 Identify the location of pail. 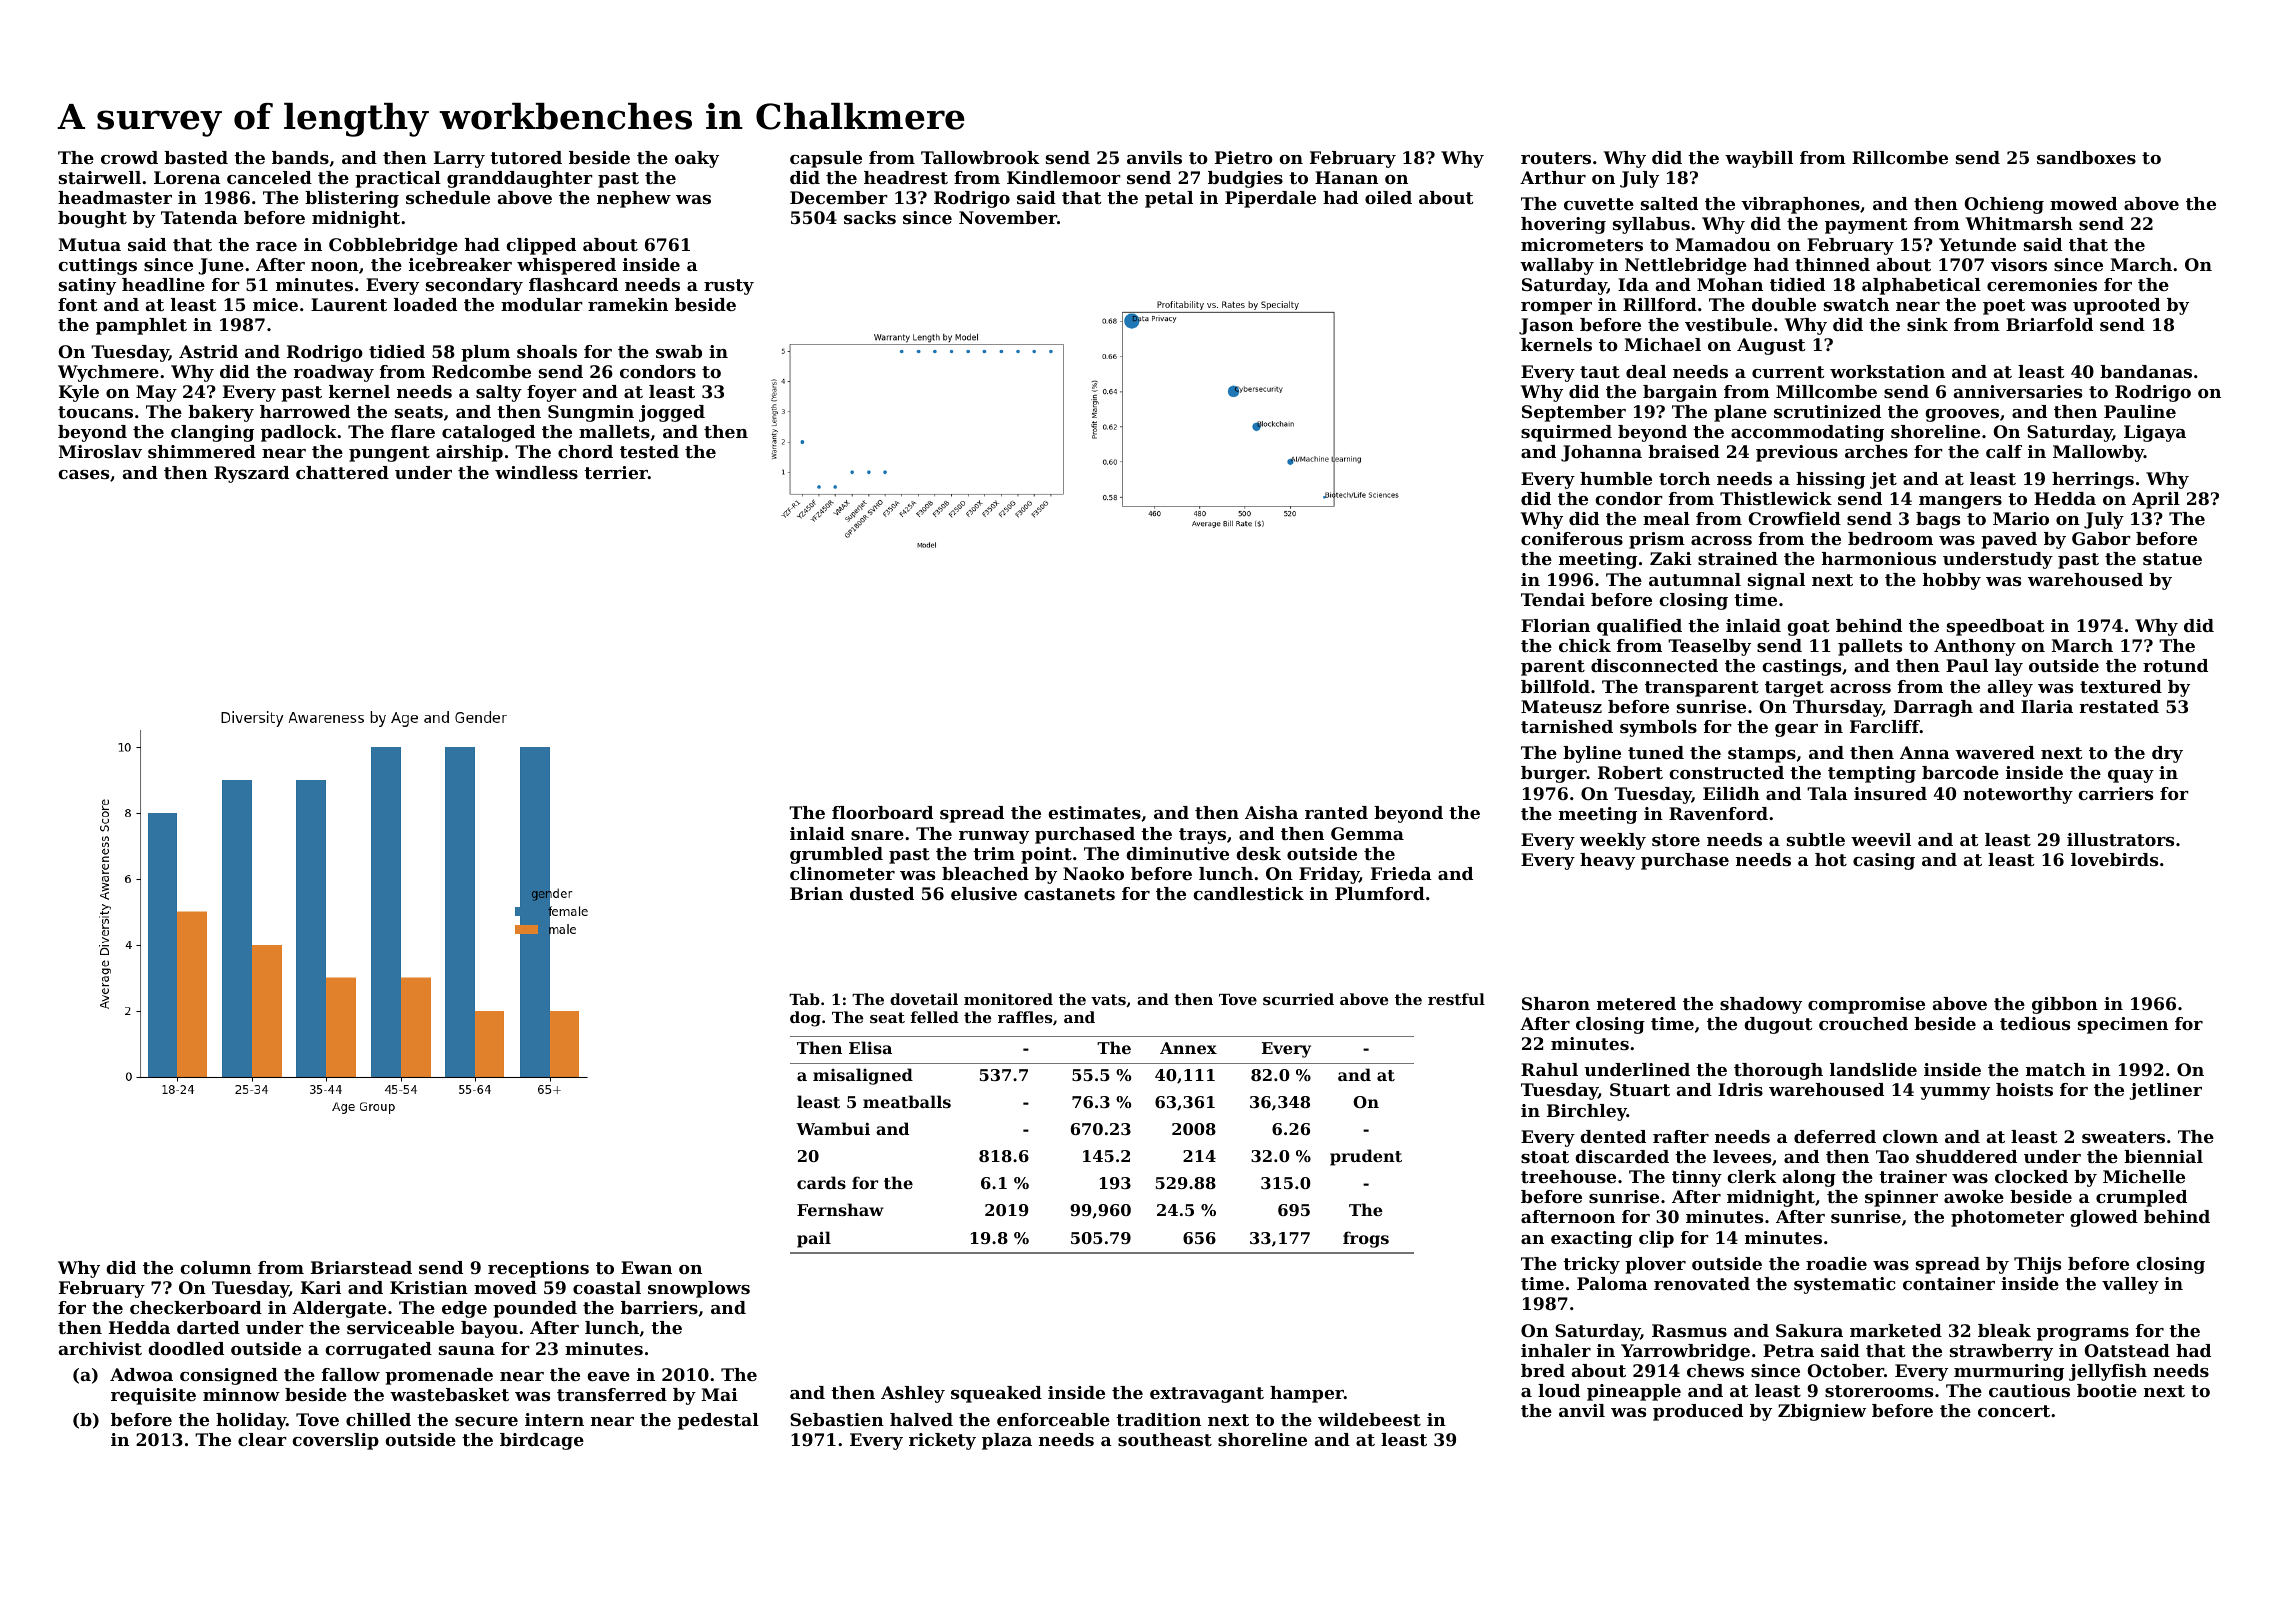
(814, 1239).
